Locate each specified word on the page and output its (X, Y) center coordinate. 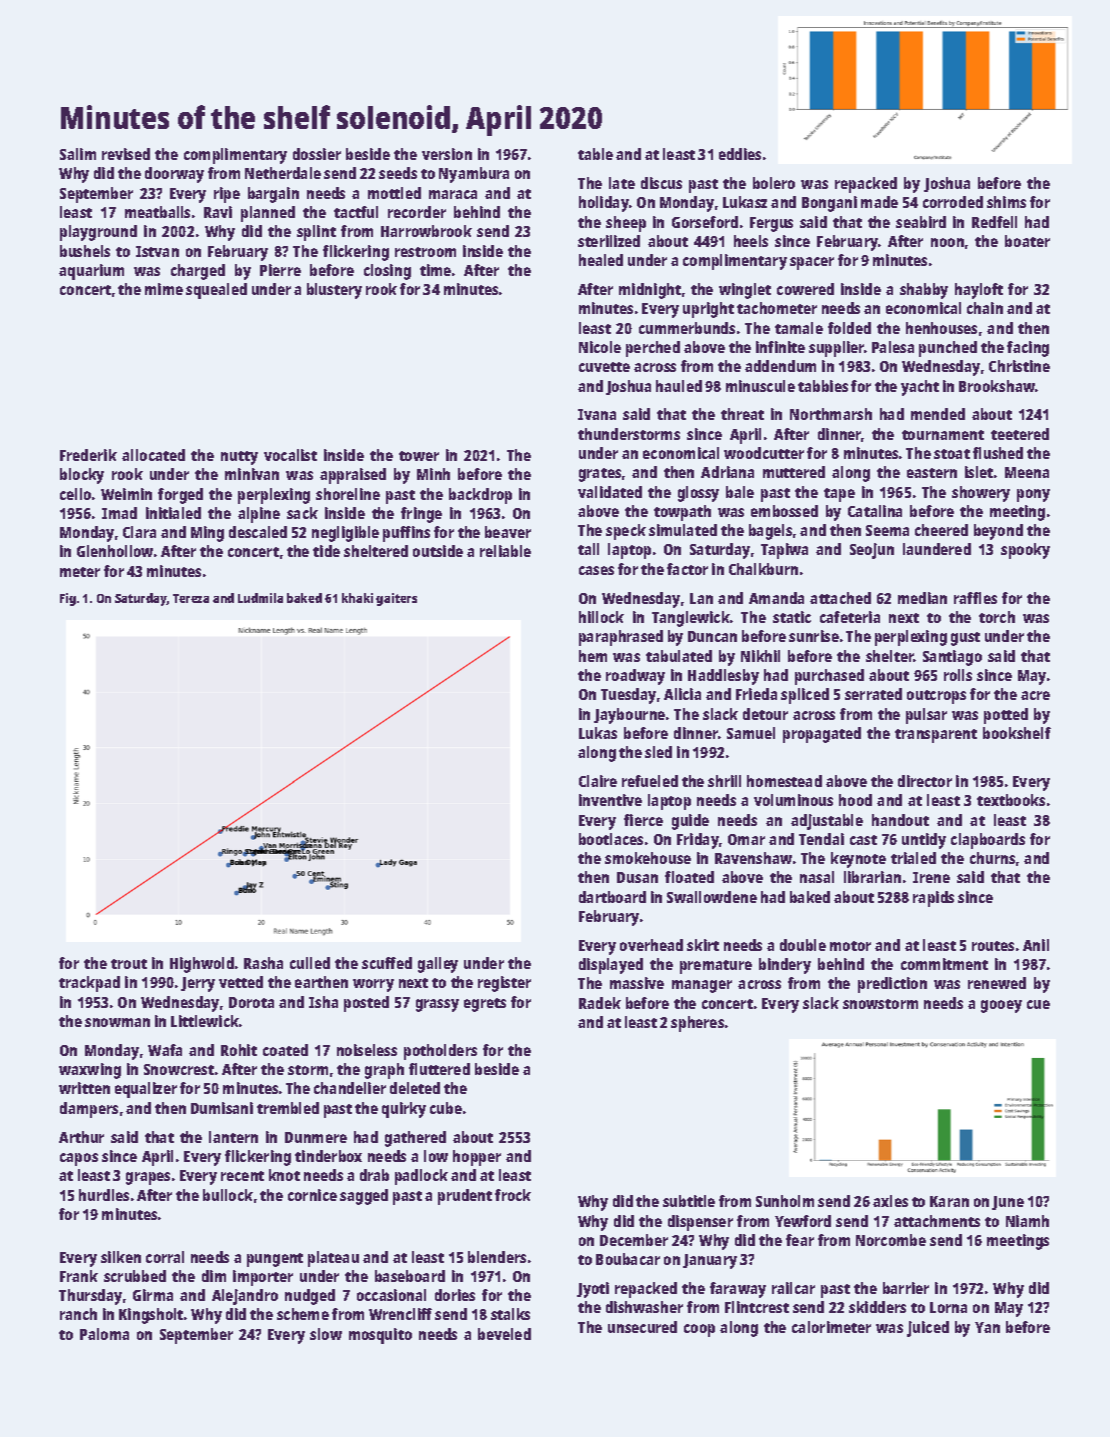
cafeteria (850, 617)
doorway (174, 175)
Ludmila (260, 598)
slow (326, 1334)
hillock (601, 617)
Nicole (600, 347)
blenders (497, 1257)
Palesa (893, 347)
